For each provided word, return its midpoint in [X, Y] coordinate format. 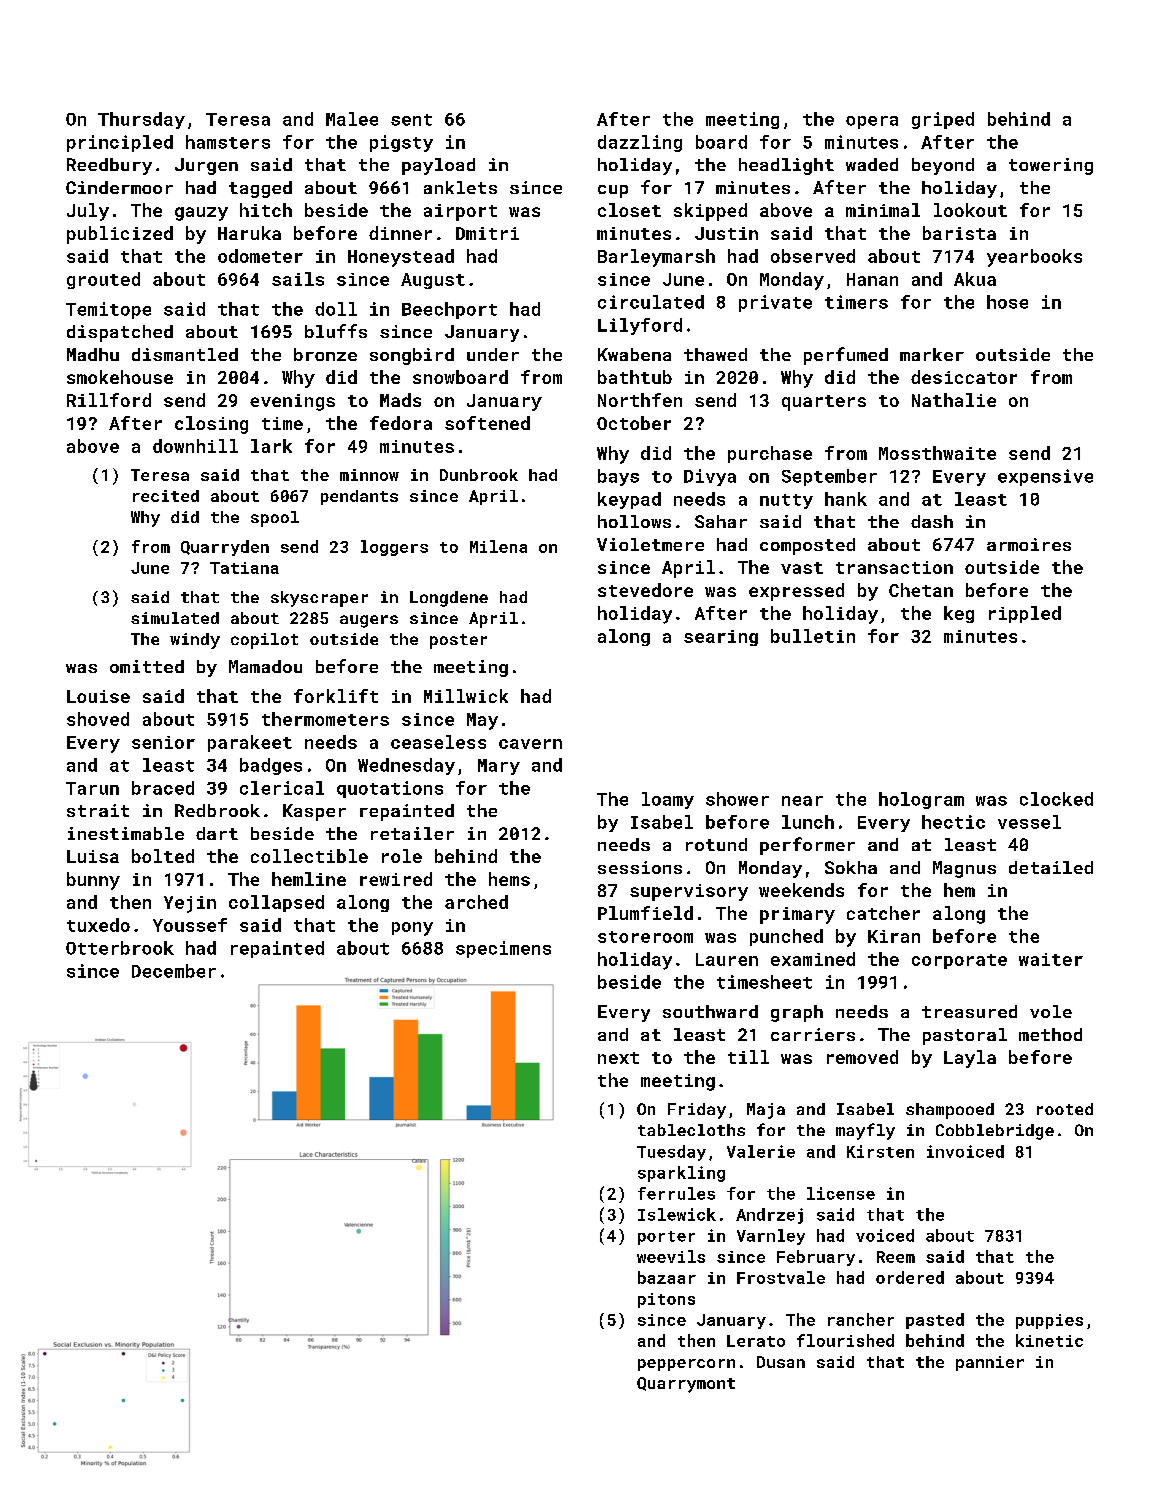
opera [872, 122]
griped [943, 120]
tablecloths [691, 1130]
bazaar [667, 1277]
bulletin [813, 636]
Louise [98, 696]
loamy [668, 800]
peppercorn [686, 1365]
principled [120, 143]
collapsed [276, 903]
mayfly [865, 1131]
